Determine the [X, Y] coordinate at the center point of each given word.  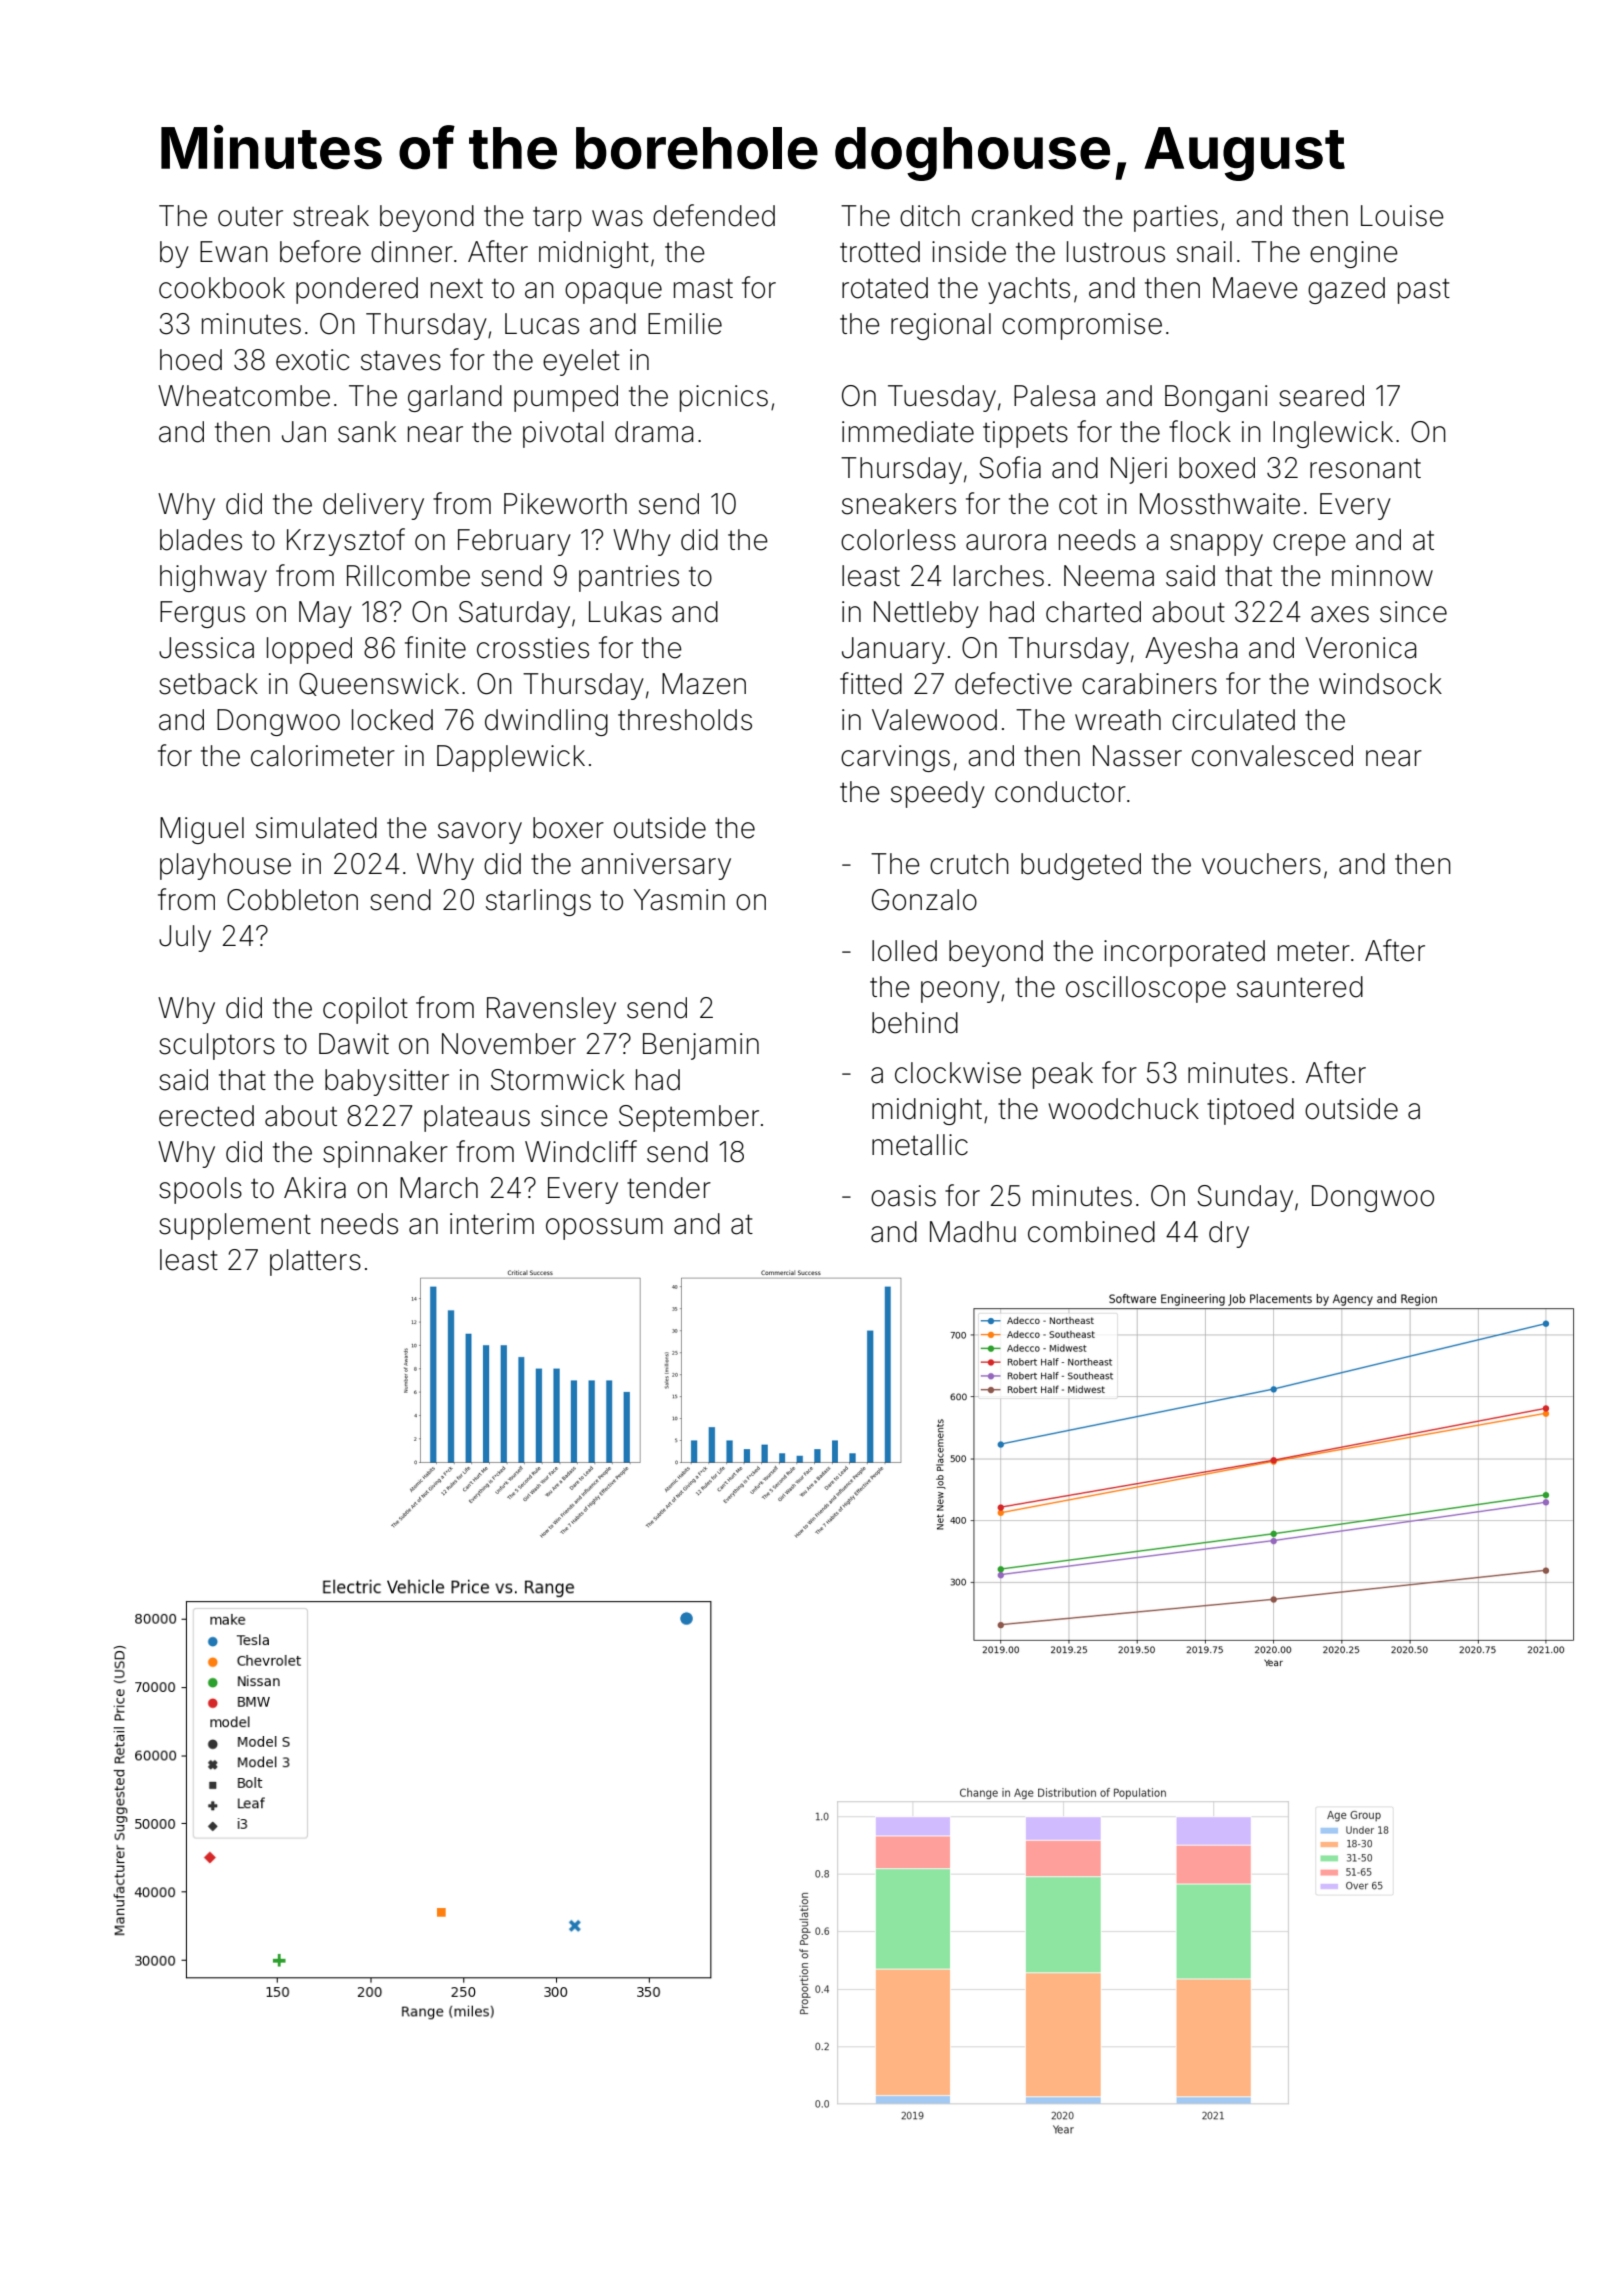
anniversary [656, 866]
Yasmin [679, 900]
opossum [604, 1229]
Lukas [625, 612]
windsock [1380, 684]
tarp [557, 219]
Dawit [354, 1044]
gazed [1346, 290]
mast [703, 288]
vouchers [1261, 864]
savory [480, 833]
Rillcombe [408, 576]
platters [315, 1262]
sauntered [1300, 987]
